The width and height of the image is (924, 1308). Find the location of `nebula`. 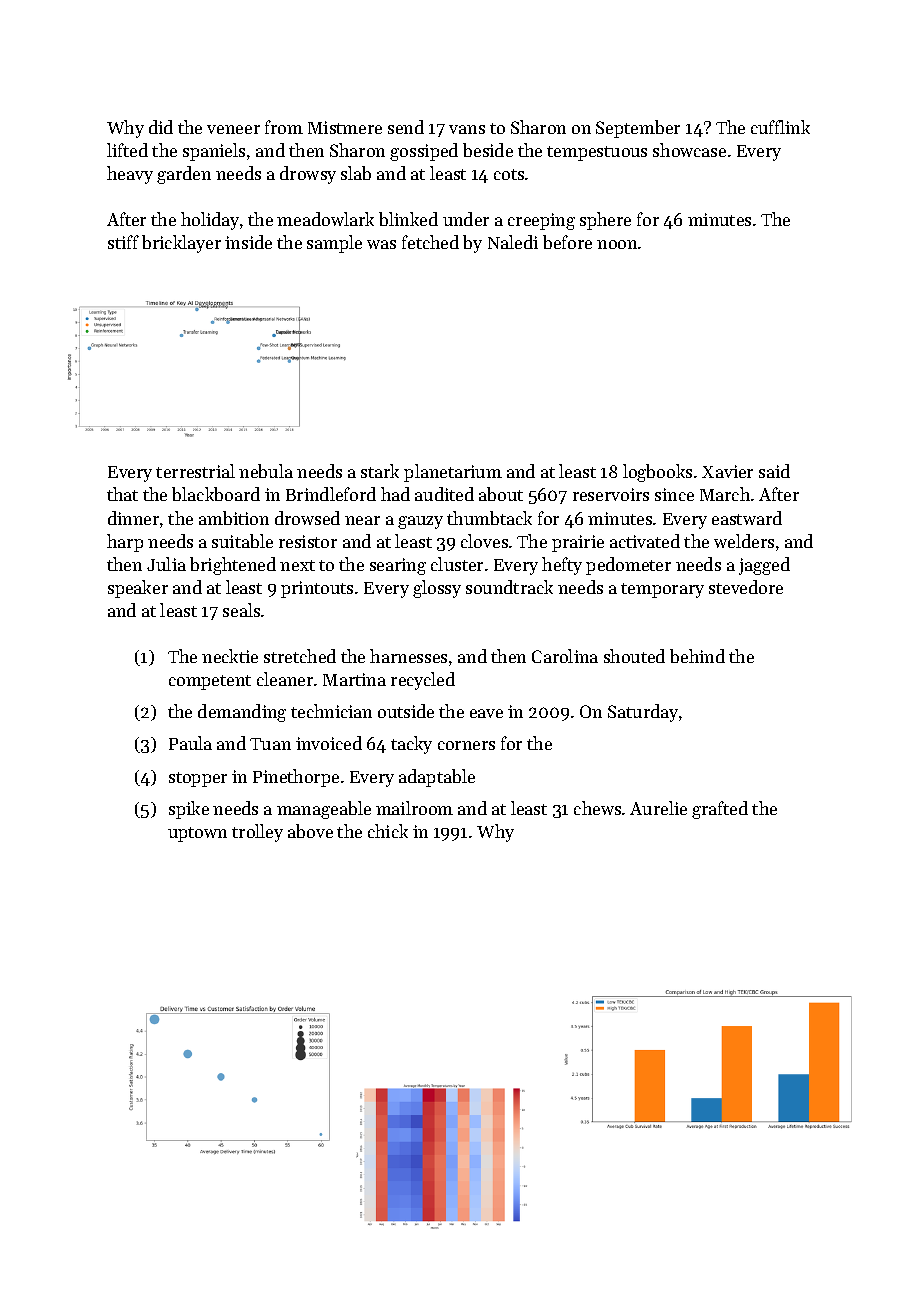

nebula is located at coordinates (266, 471).
